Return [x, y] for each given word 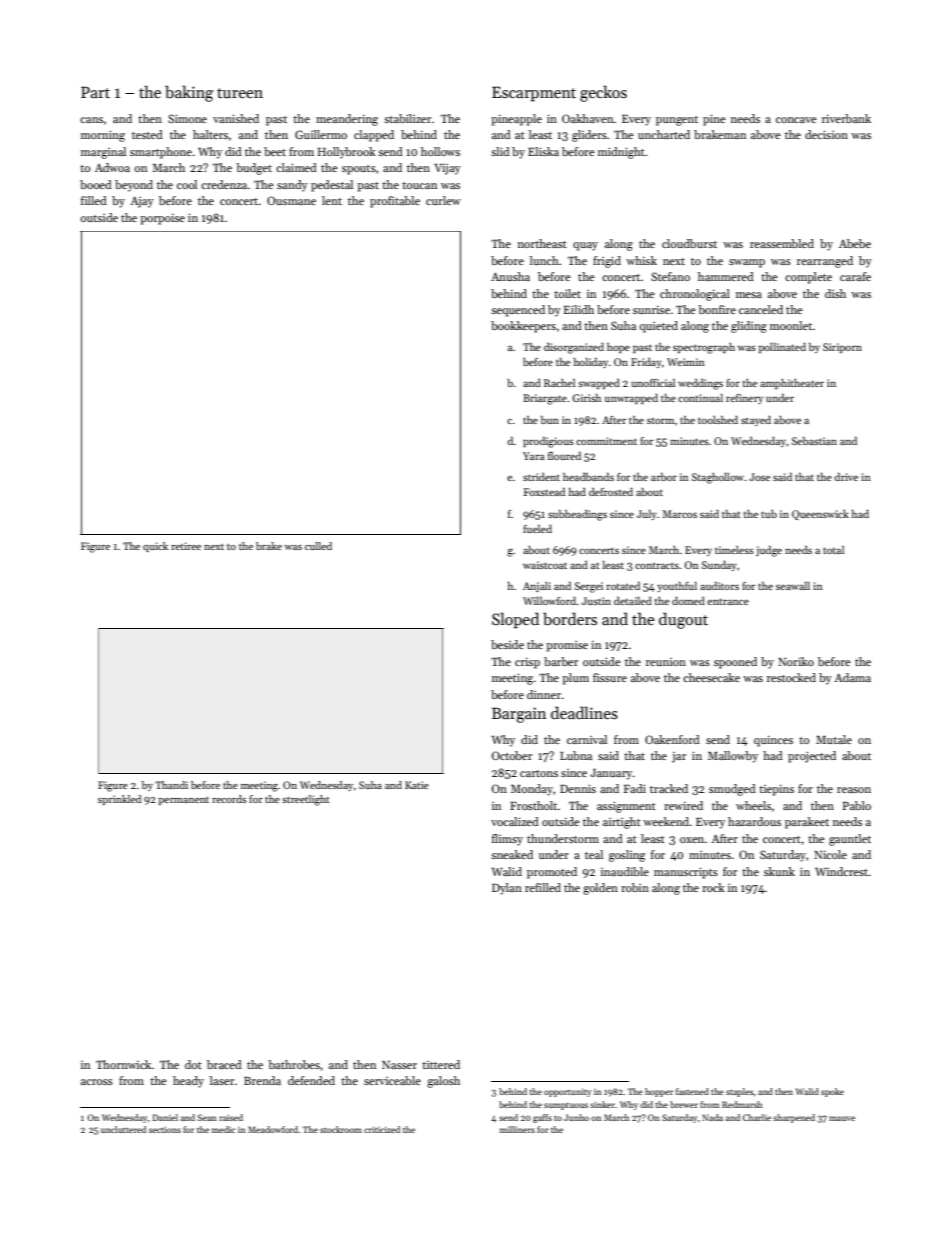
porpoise [162, 219]
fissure [610, 677]
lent [332, 200]
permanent [183, 801]
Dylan [507, 889]
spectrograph [704, 348]
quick [155, 547]
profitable [395, 202]
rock [713, 887]
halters [210, 134]
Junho [576, 1117]
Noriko [796, 661]
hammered [726, 276]
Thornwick [123, 1064]
